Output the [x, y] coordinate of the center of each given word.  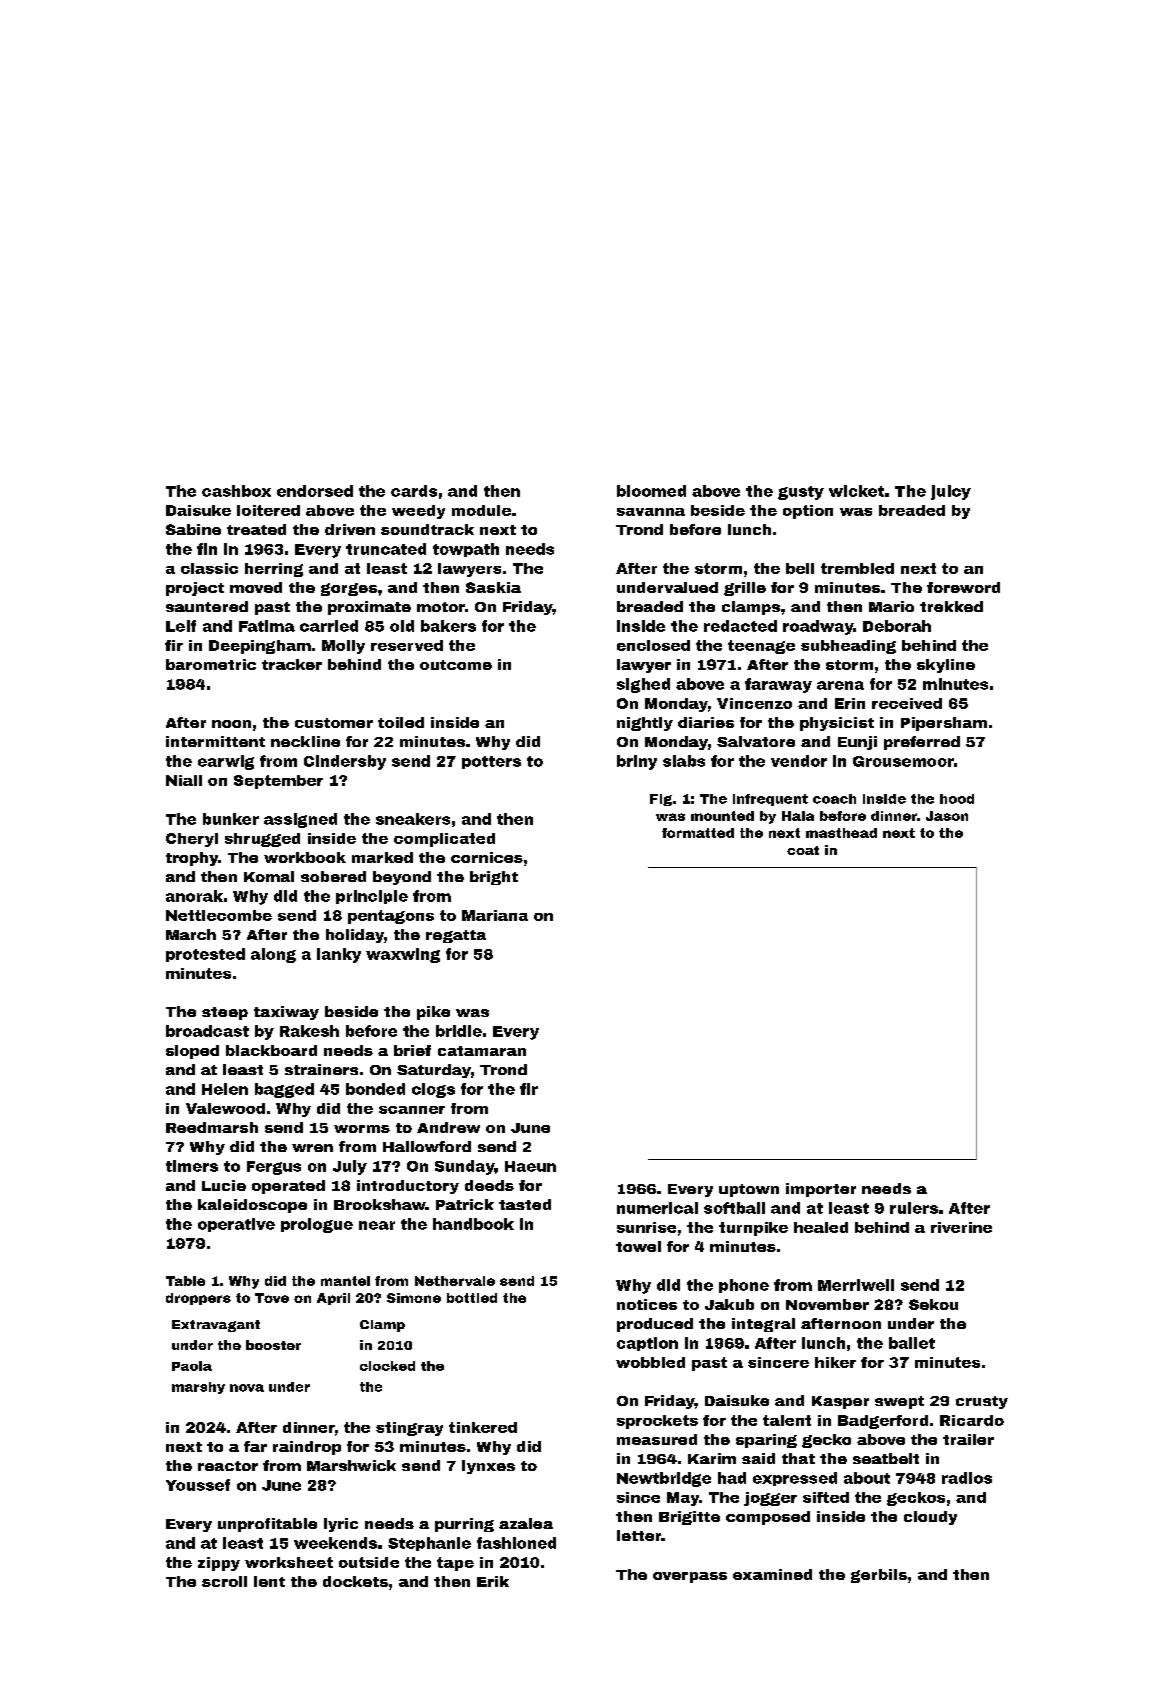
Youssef [198, 1485]
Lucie [224, 1185]
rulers [914, 1208]
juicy [951, 492]
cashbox [236, 491]
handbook [473, 1224]
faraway [778, 685]
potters [491, 762]
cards [414, 491]
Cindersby [345, 762]
